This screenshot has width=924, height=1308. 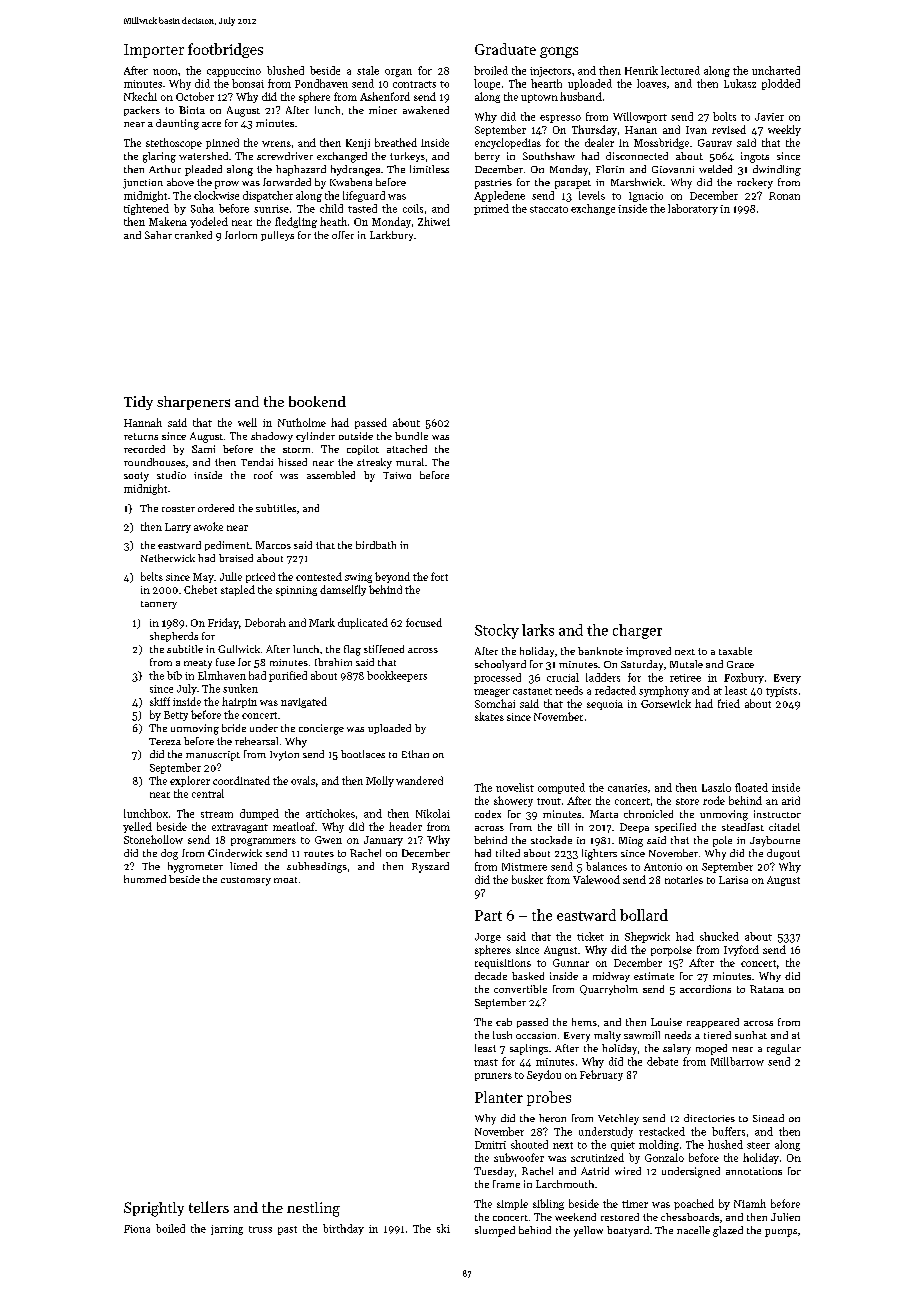 What do you see at coordinates (277, 236) in the screenshot?
I see `pulleys` at bounding box center [277, 236].
